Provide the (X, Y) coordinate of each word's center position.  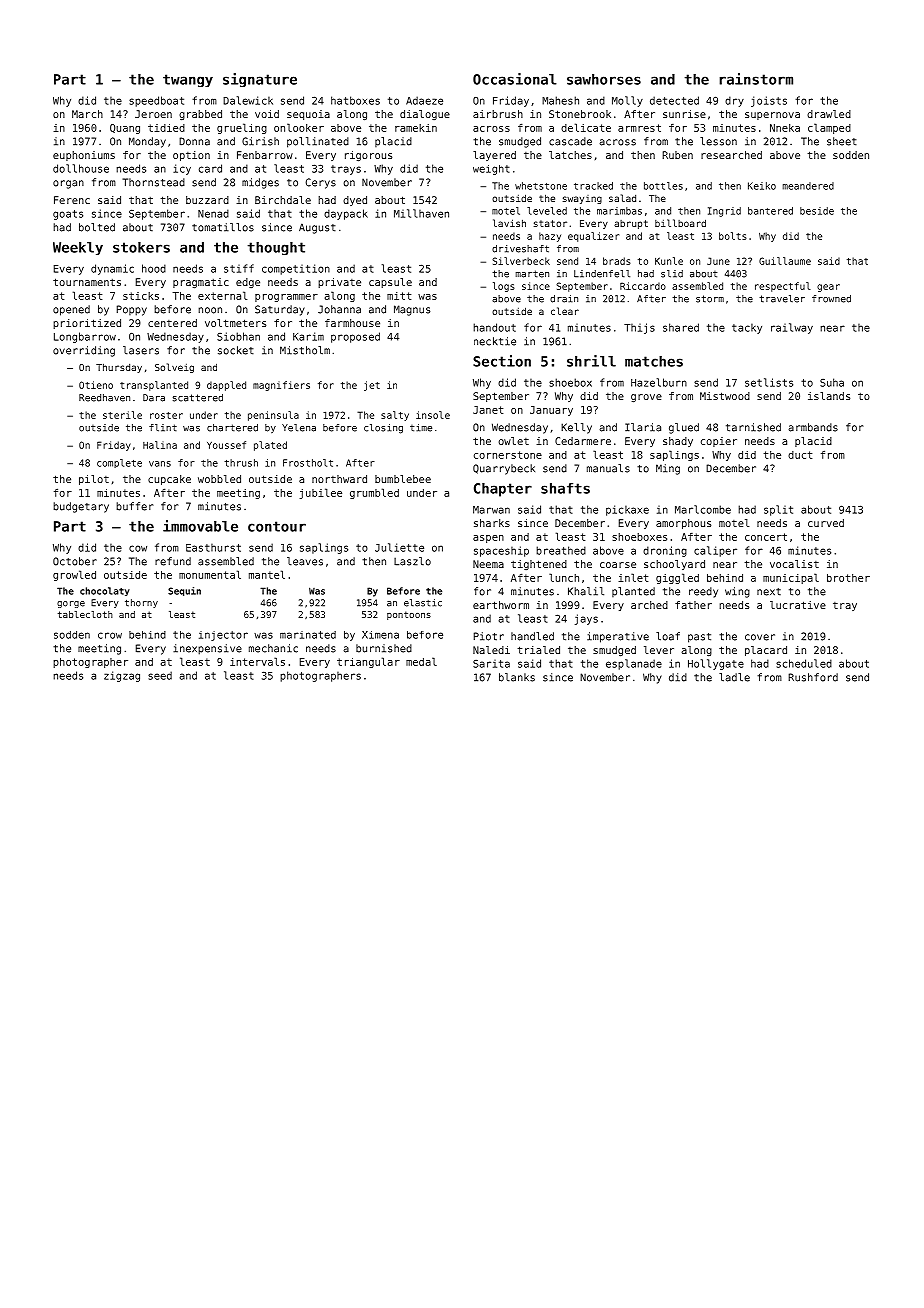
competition (296, 269)
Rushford (813, 677)
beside (817, 211)
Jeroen (153, 114)
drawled (829, 114)
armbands (813, 427)
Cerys (320, 183)
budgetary (81, 507)
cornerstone (508, 455)
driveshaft (520, 249)
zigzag (122, 676)
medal (421, 661)
